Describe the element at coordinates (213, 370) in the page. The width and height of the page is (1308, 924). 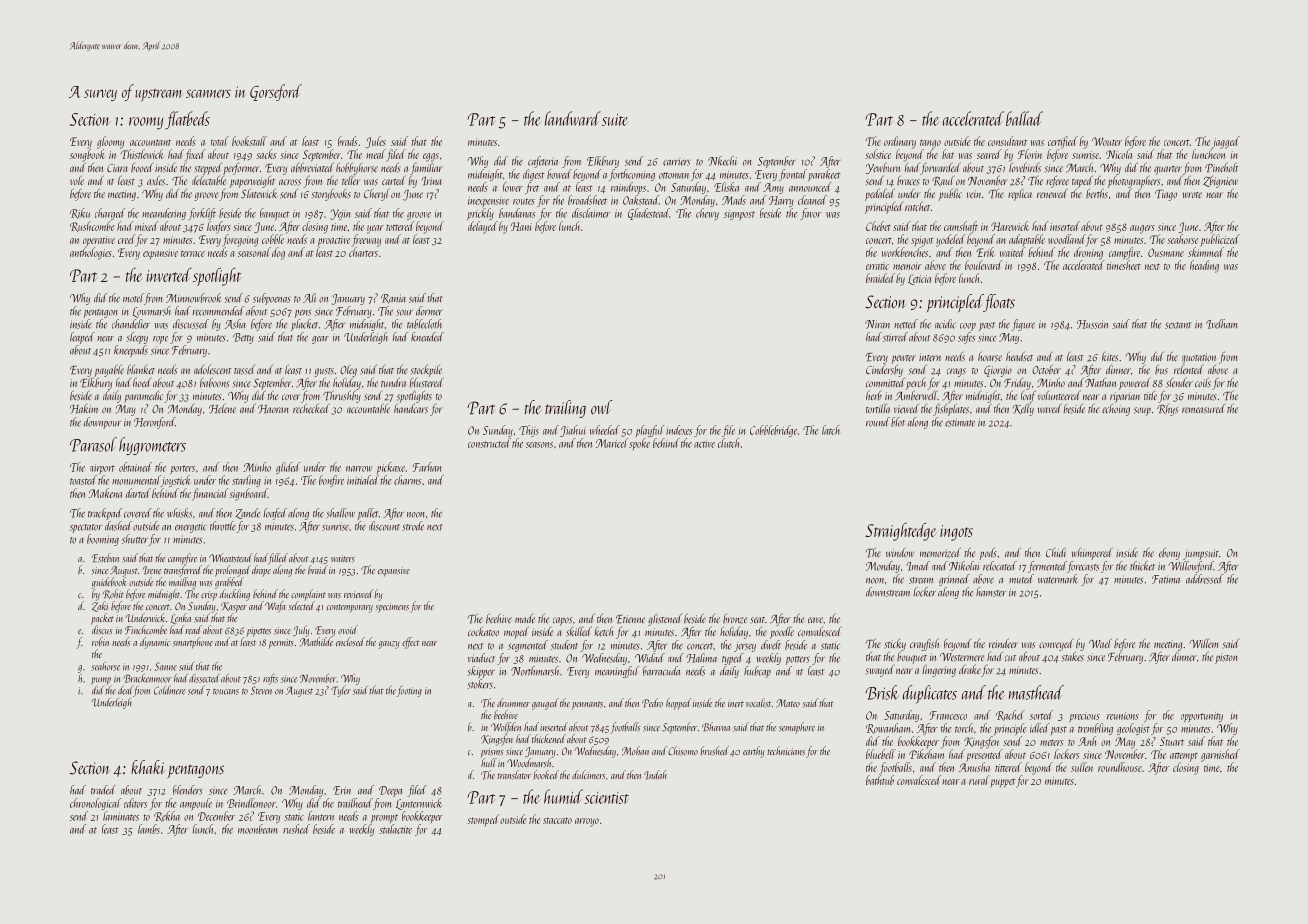
I see `adolescent` at that location.
